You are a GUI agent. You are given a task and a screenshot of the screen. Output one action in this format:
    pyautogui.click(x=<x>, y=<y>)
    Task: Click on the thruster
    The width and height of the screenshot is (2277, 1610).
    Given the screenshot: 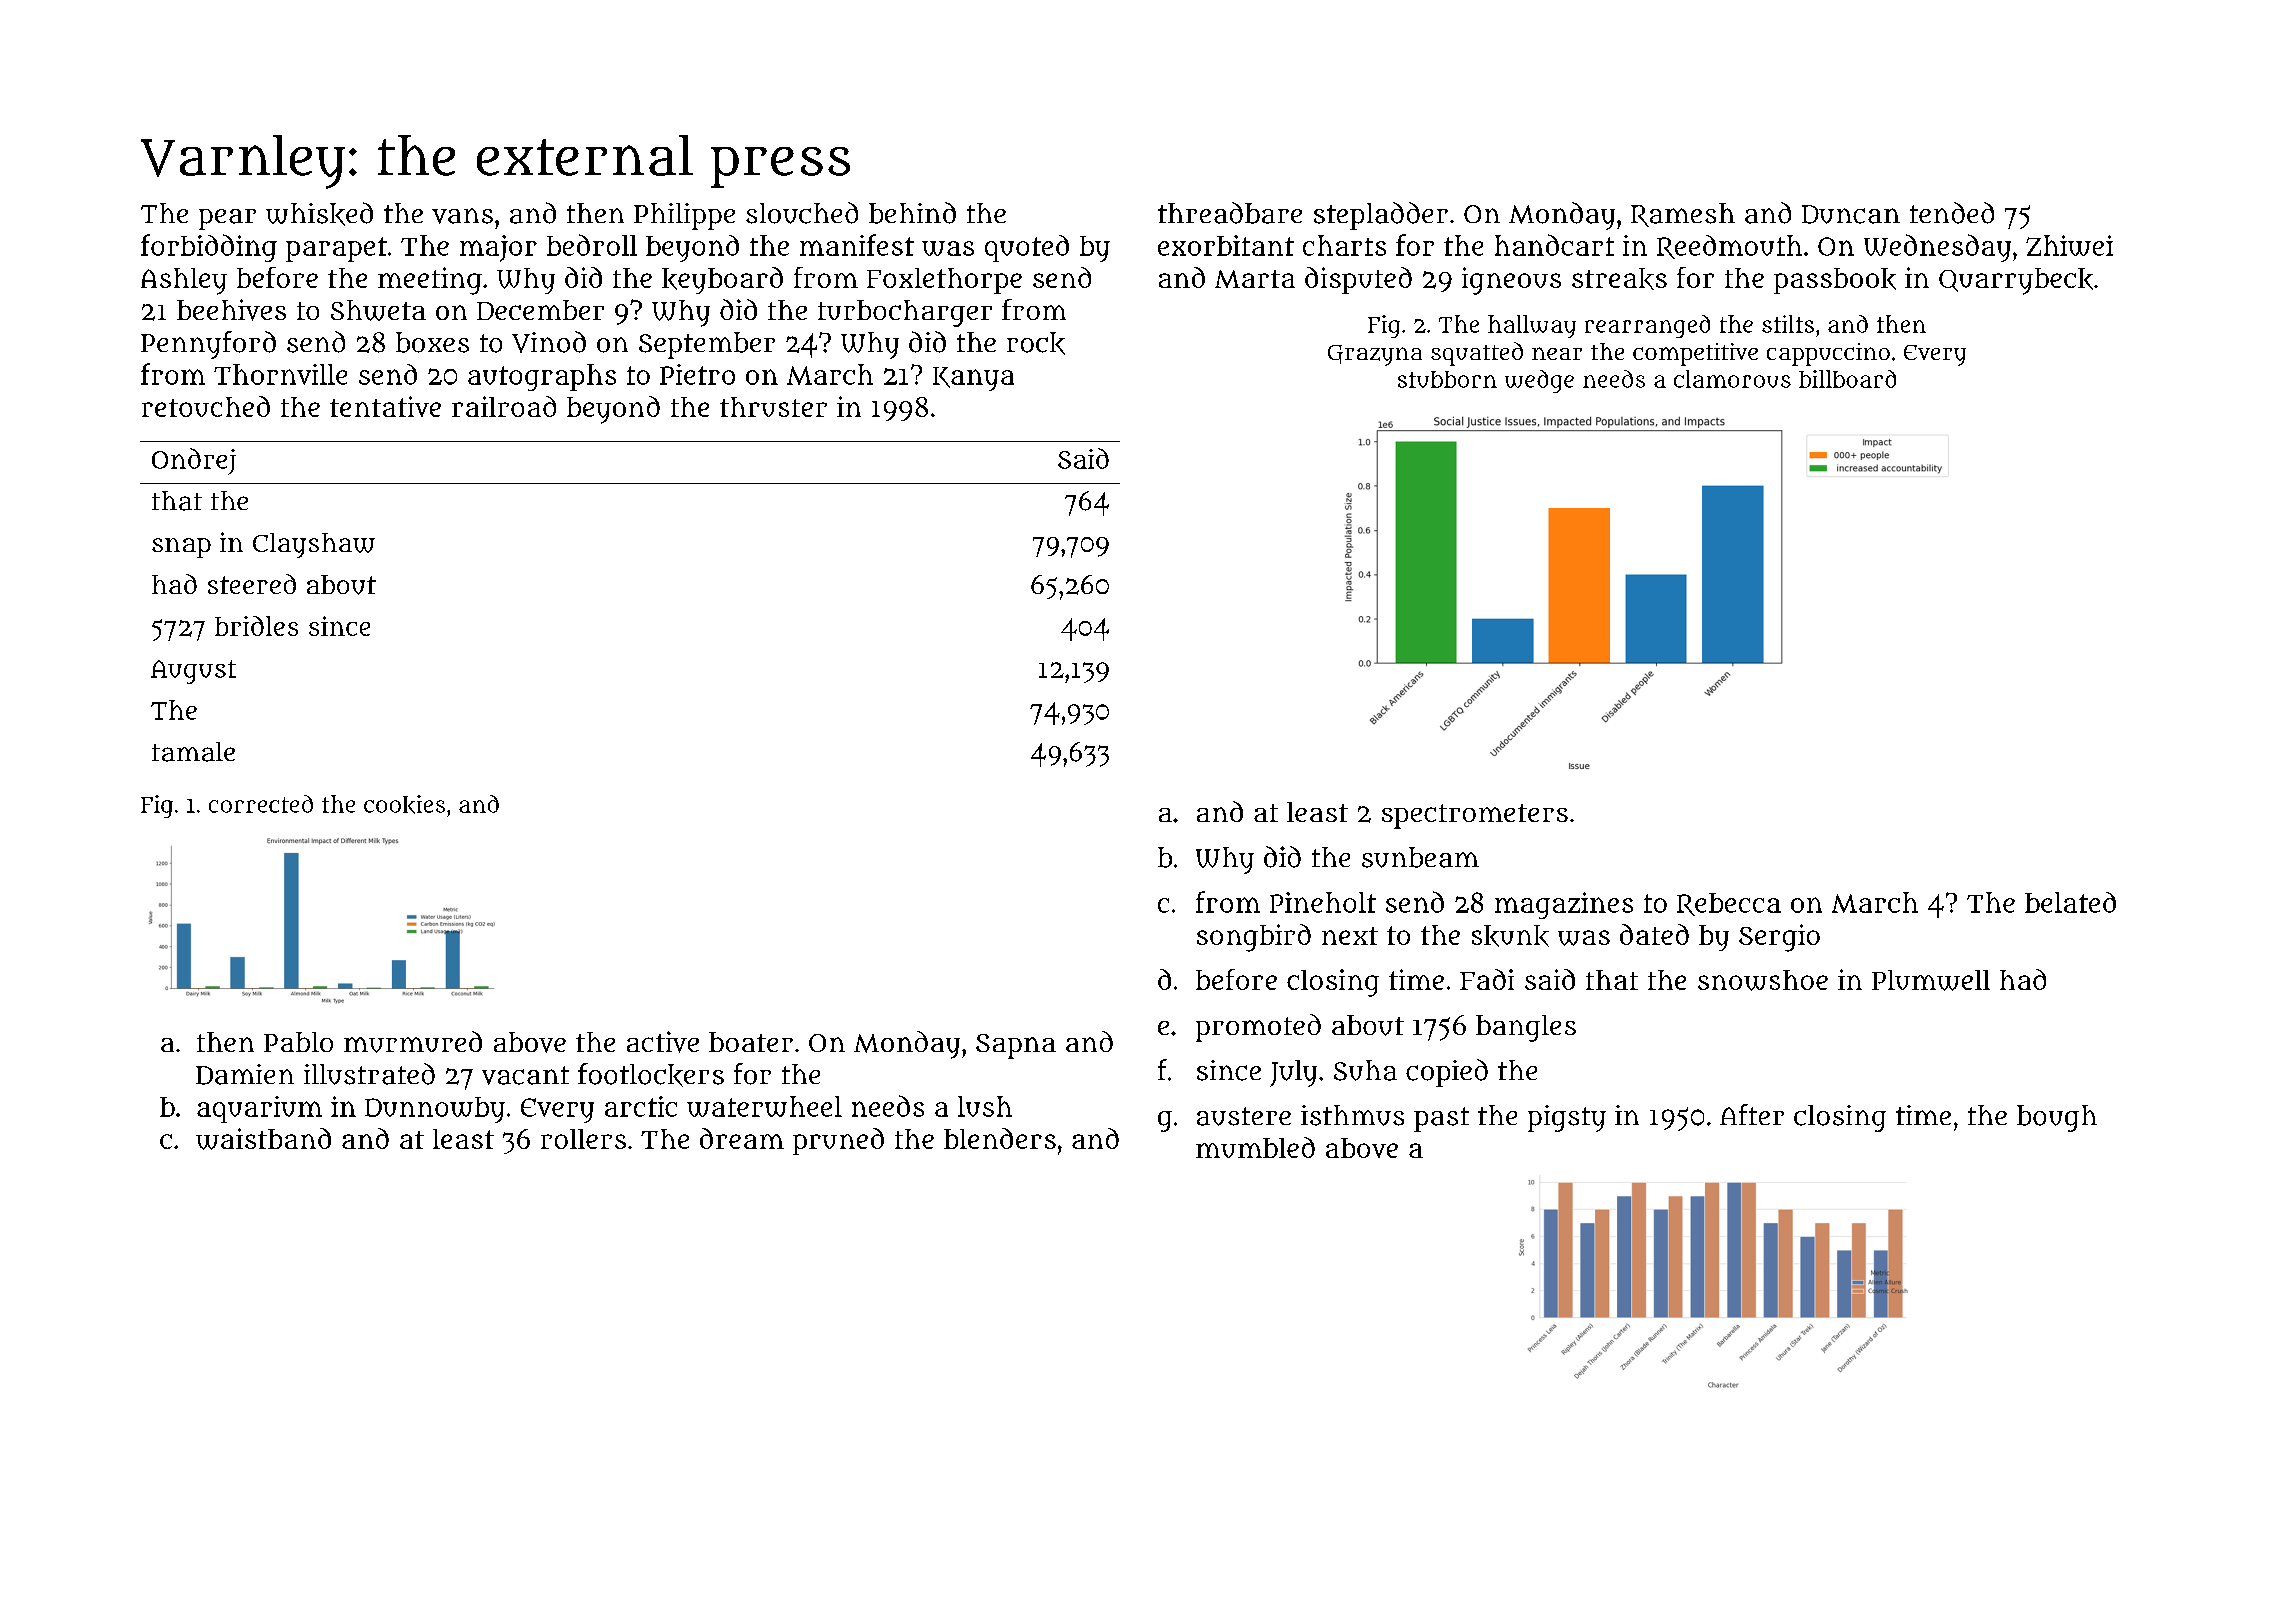 What is the action you would take?
    pyautogui.click(x=773, y=407)
